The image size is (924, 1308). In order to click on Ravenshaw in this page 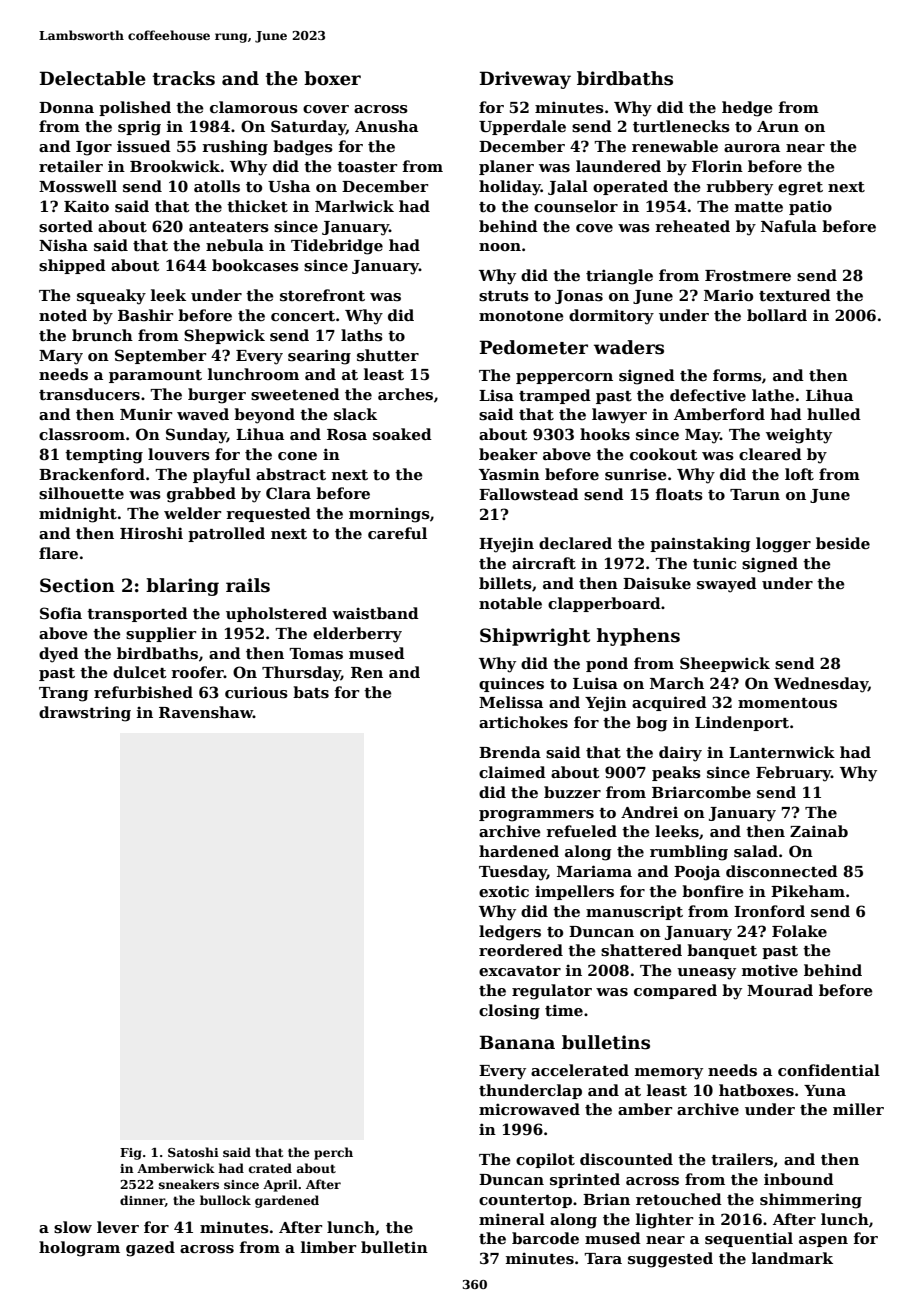, I will do `click(206, 712)`.
